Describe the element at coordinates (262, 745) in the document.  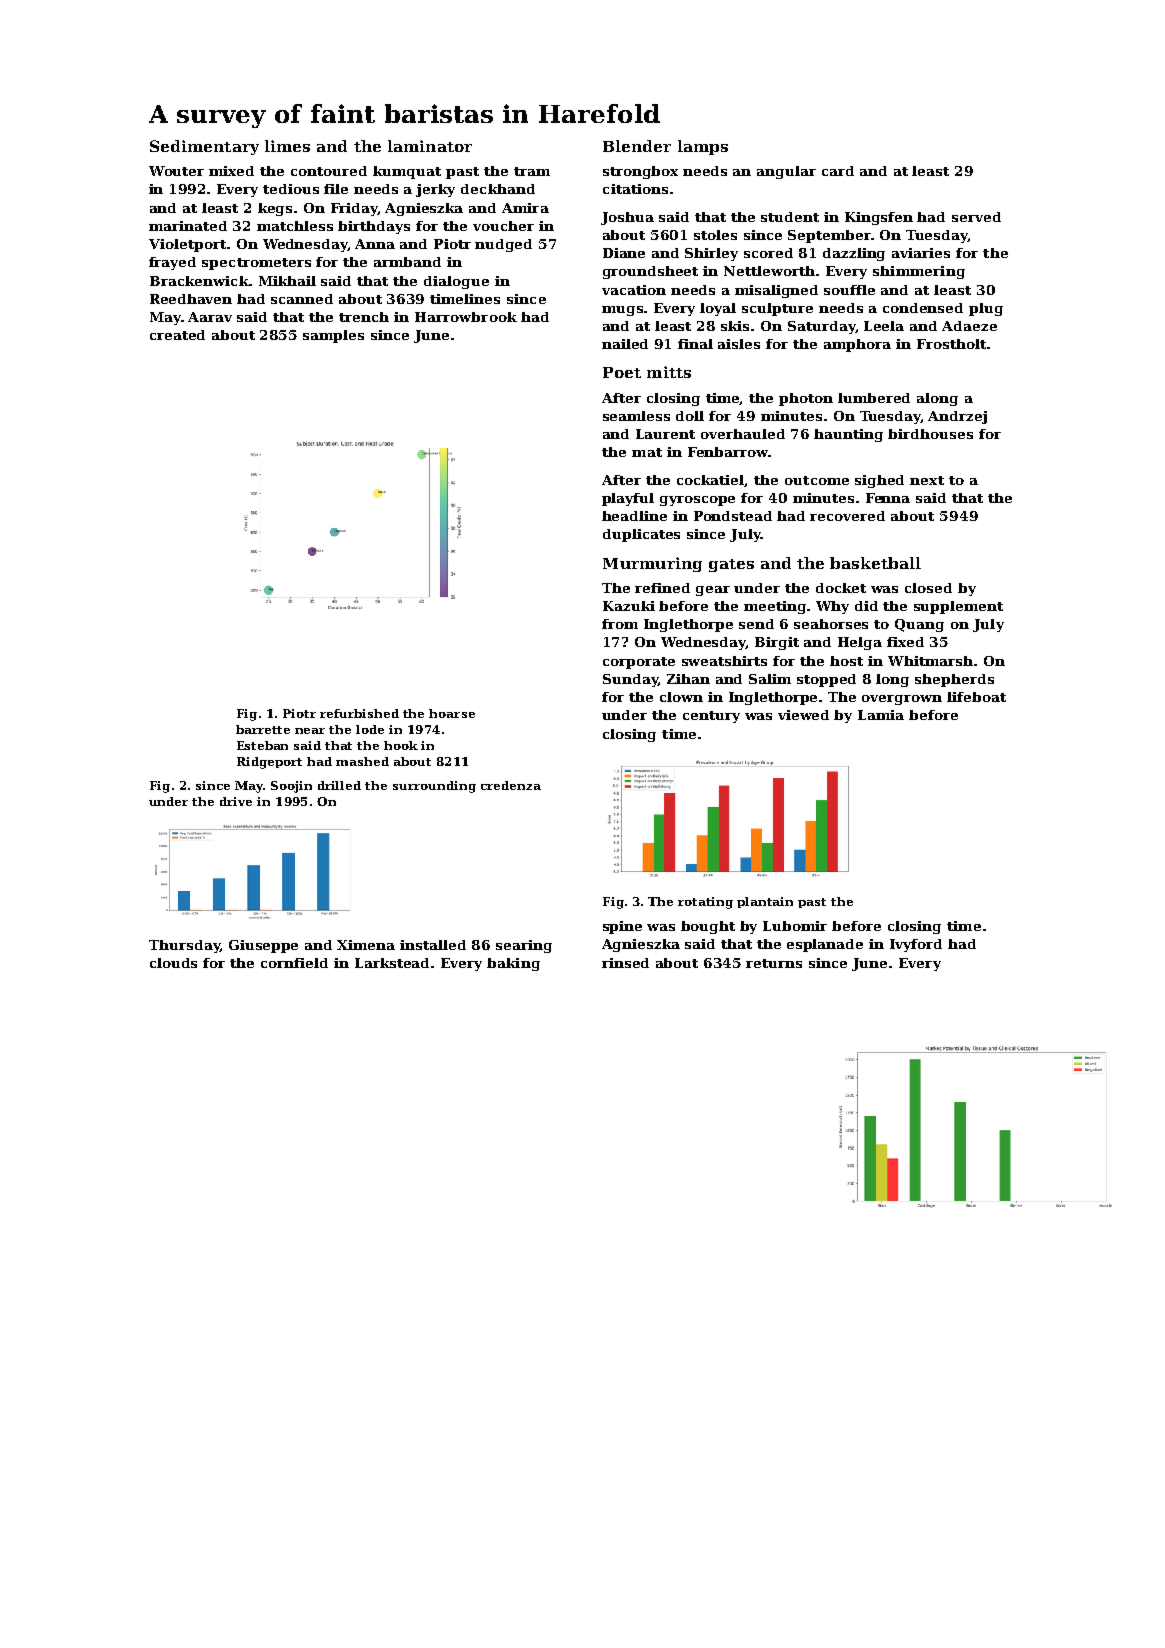
I see `Esteban` at that location.
